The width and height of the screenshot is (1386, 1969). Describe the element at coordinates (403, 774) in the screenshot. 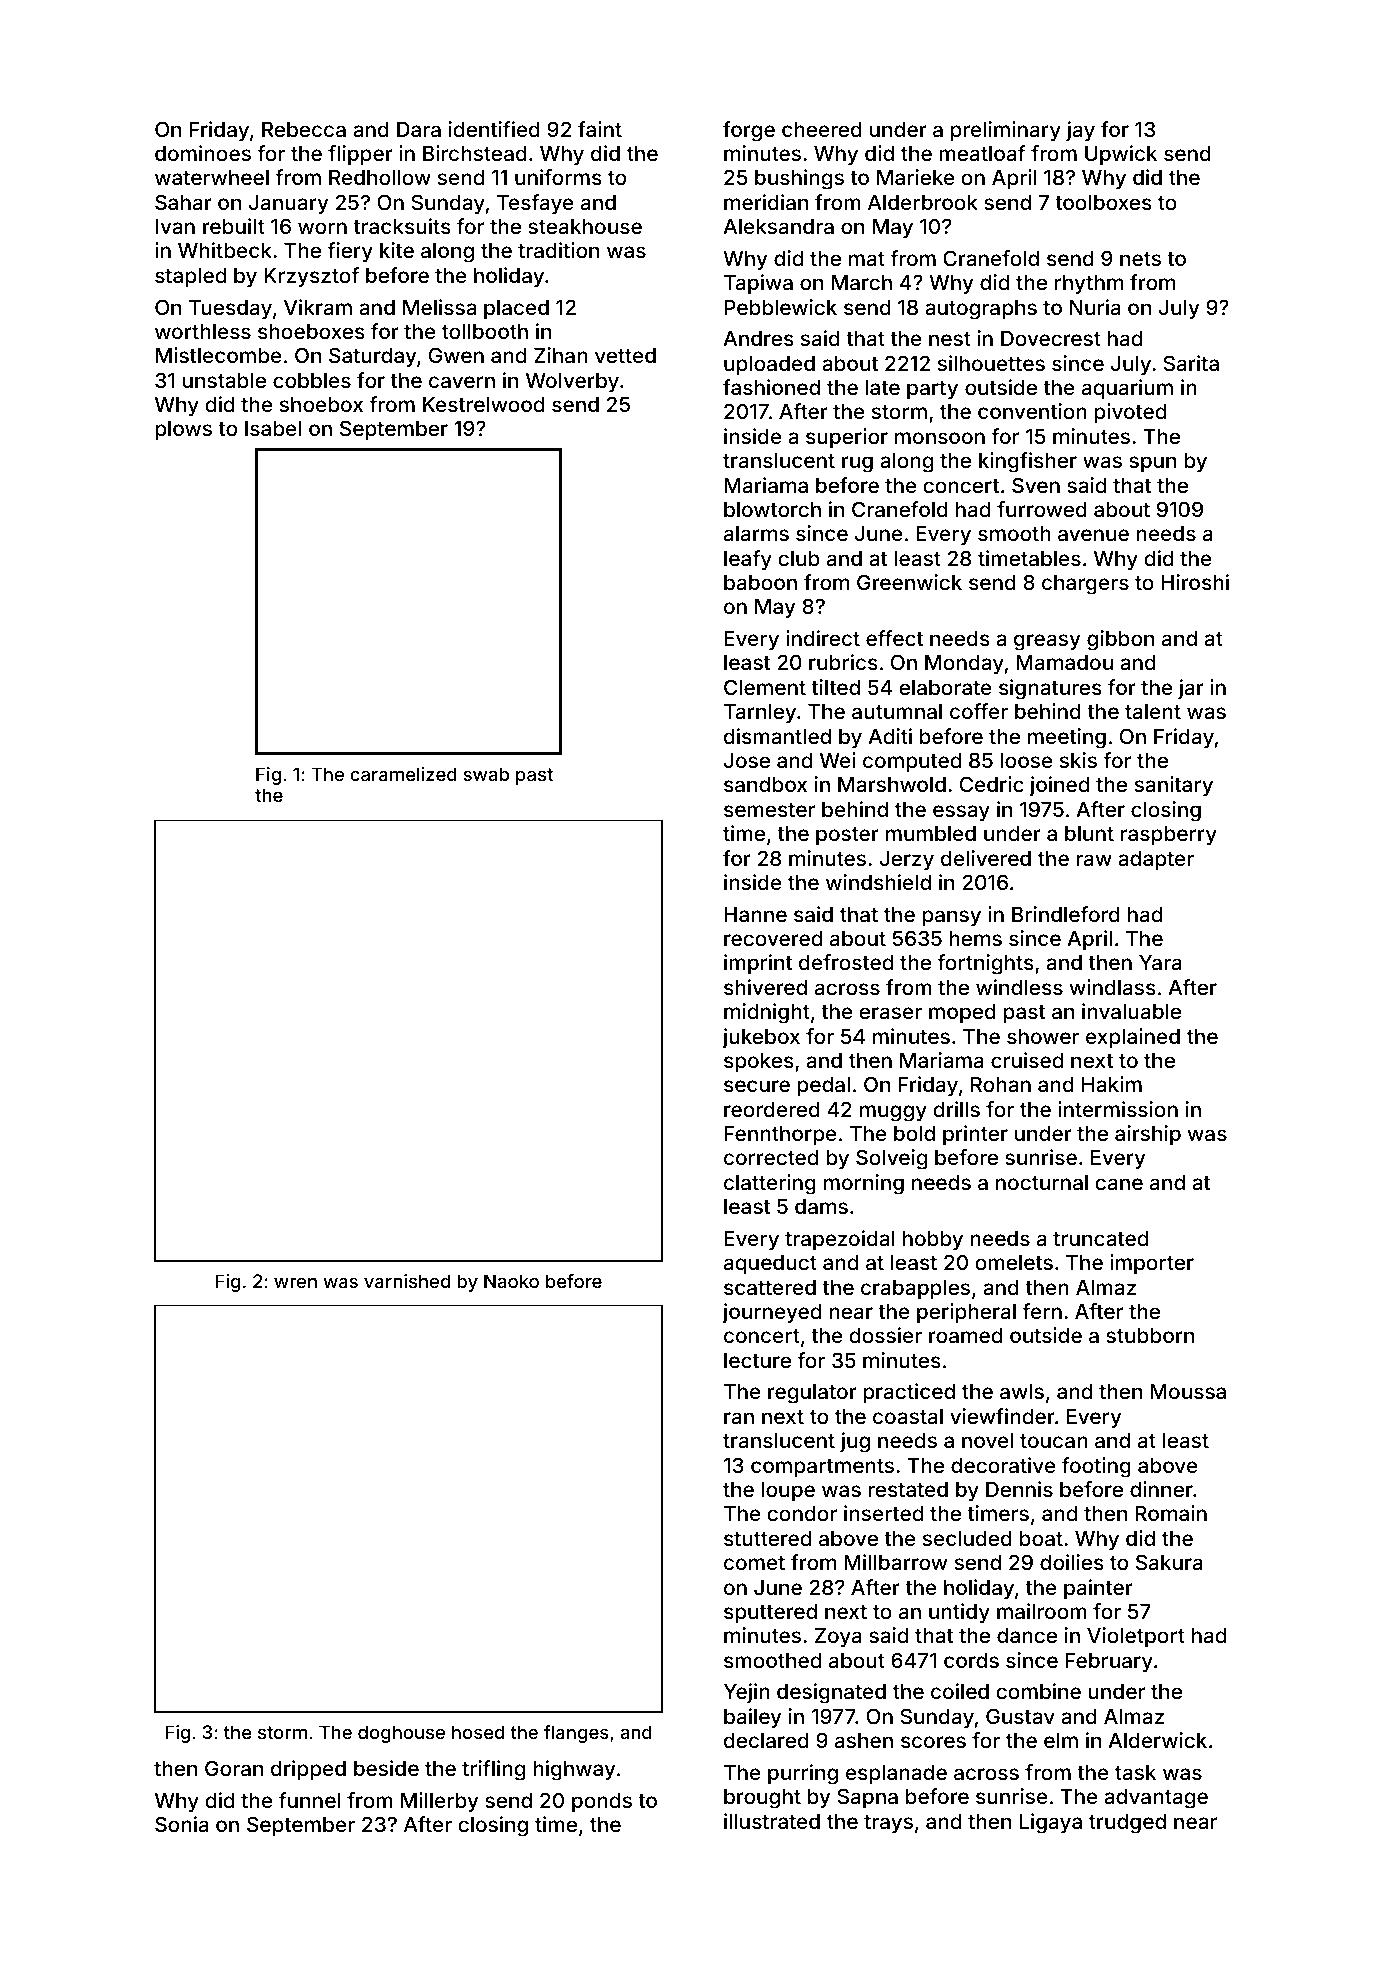

I see `caramelized` at that location.
